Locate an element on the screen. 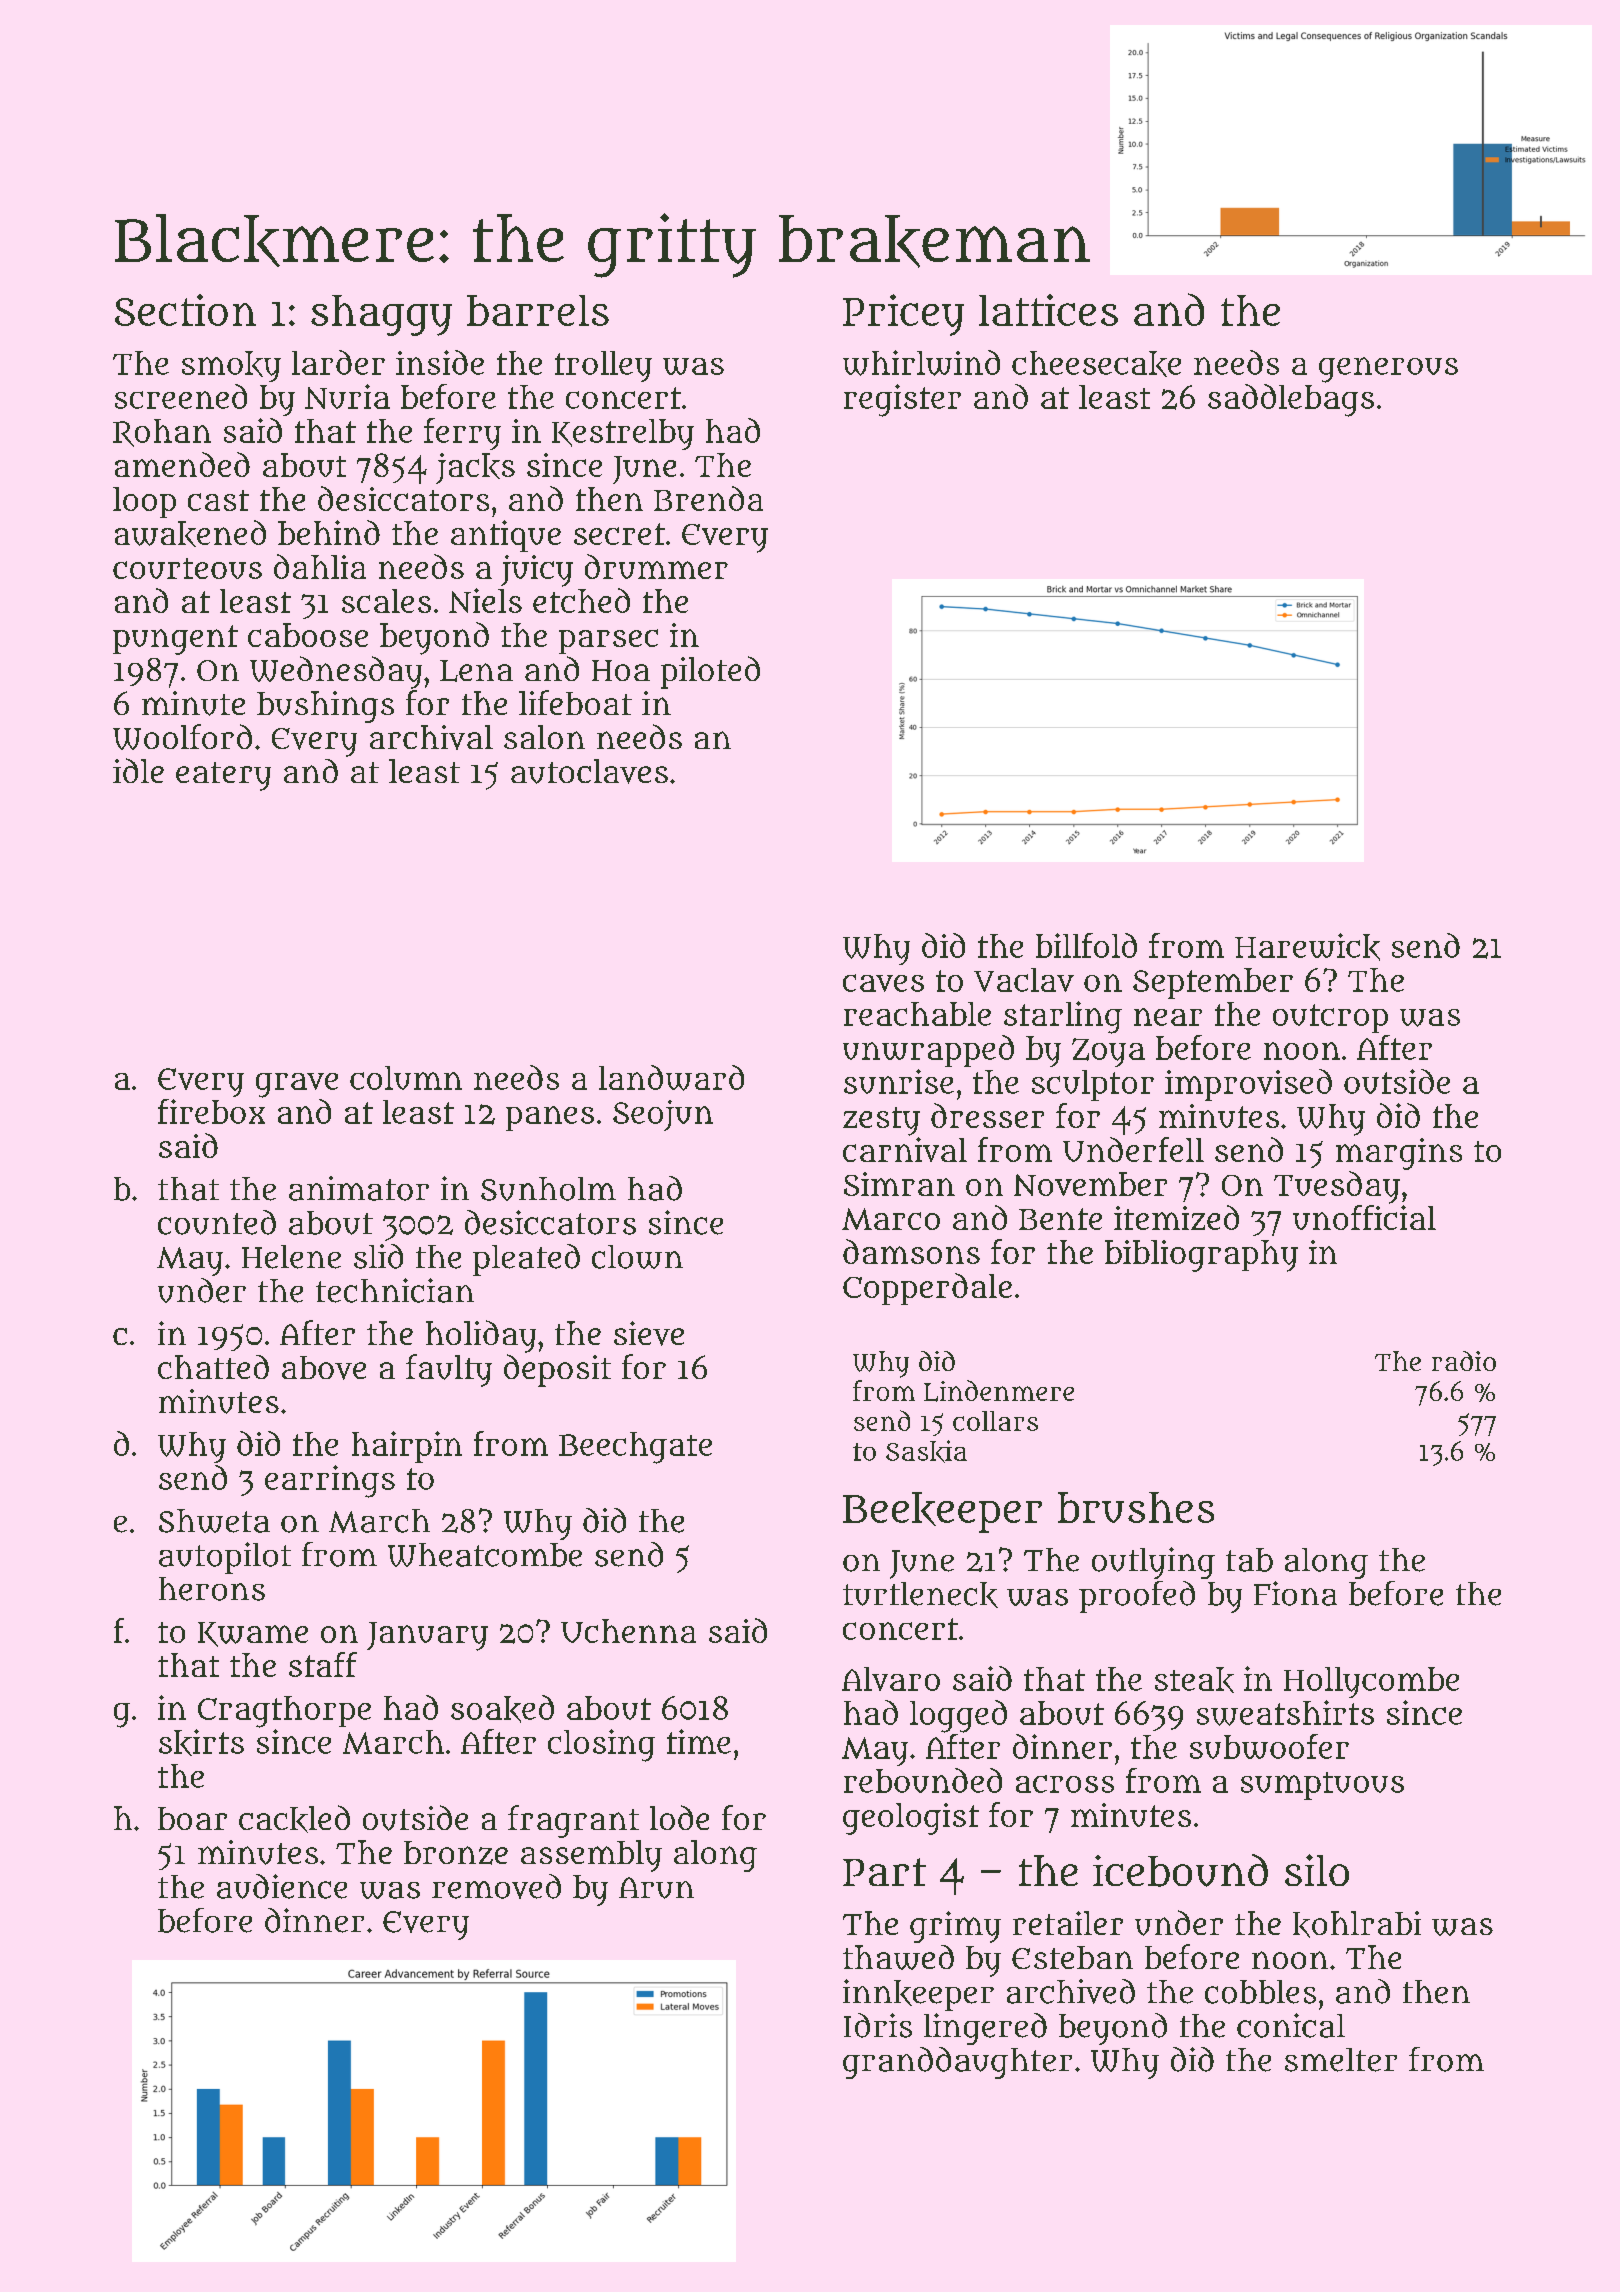 The image size is (1620, 2292). audience is located at coordinates (282, 1886).
